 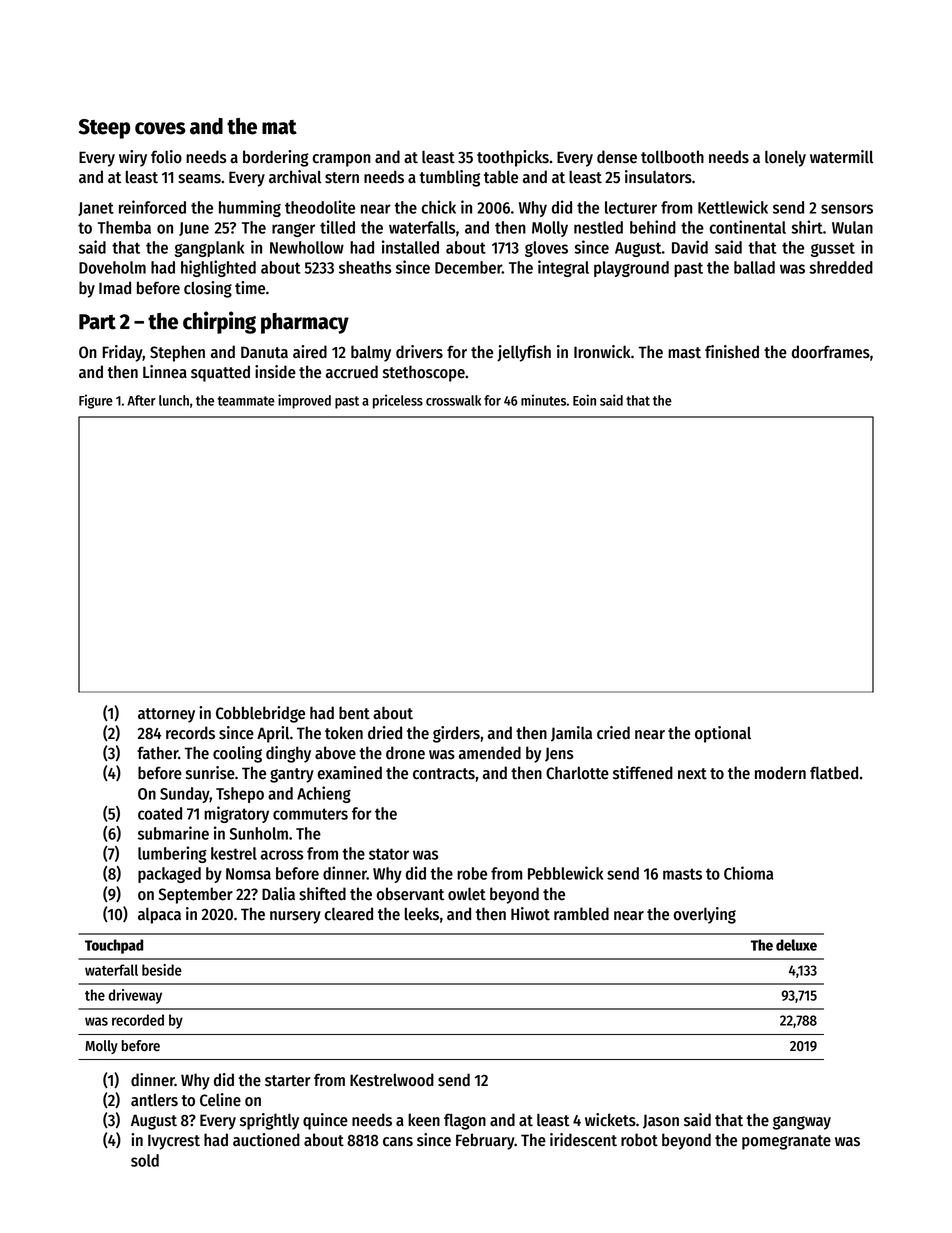 What do you see at coordinates (786, 1142) in the screenshot?
I see `pomegranate` at bounding box center [786, 1142].
